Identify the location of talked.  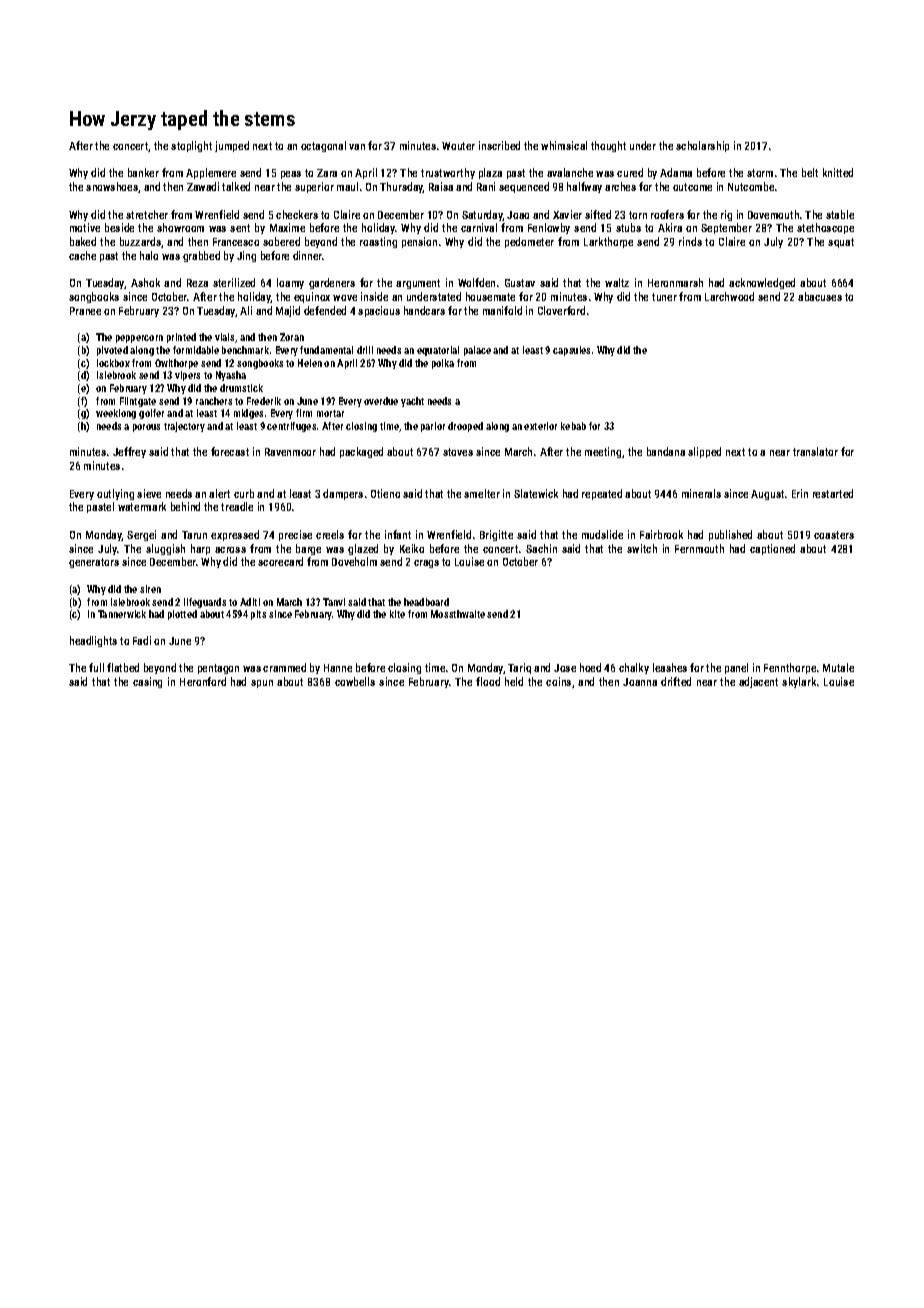
(236, 186).
